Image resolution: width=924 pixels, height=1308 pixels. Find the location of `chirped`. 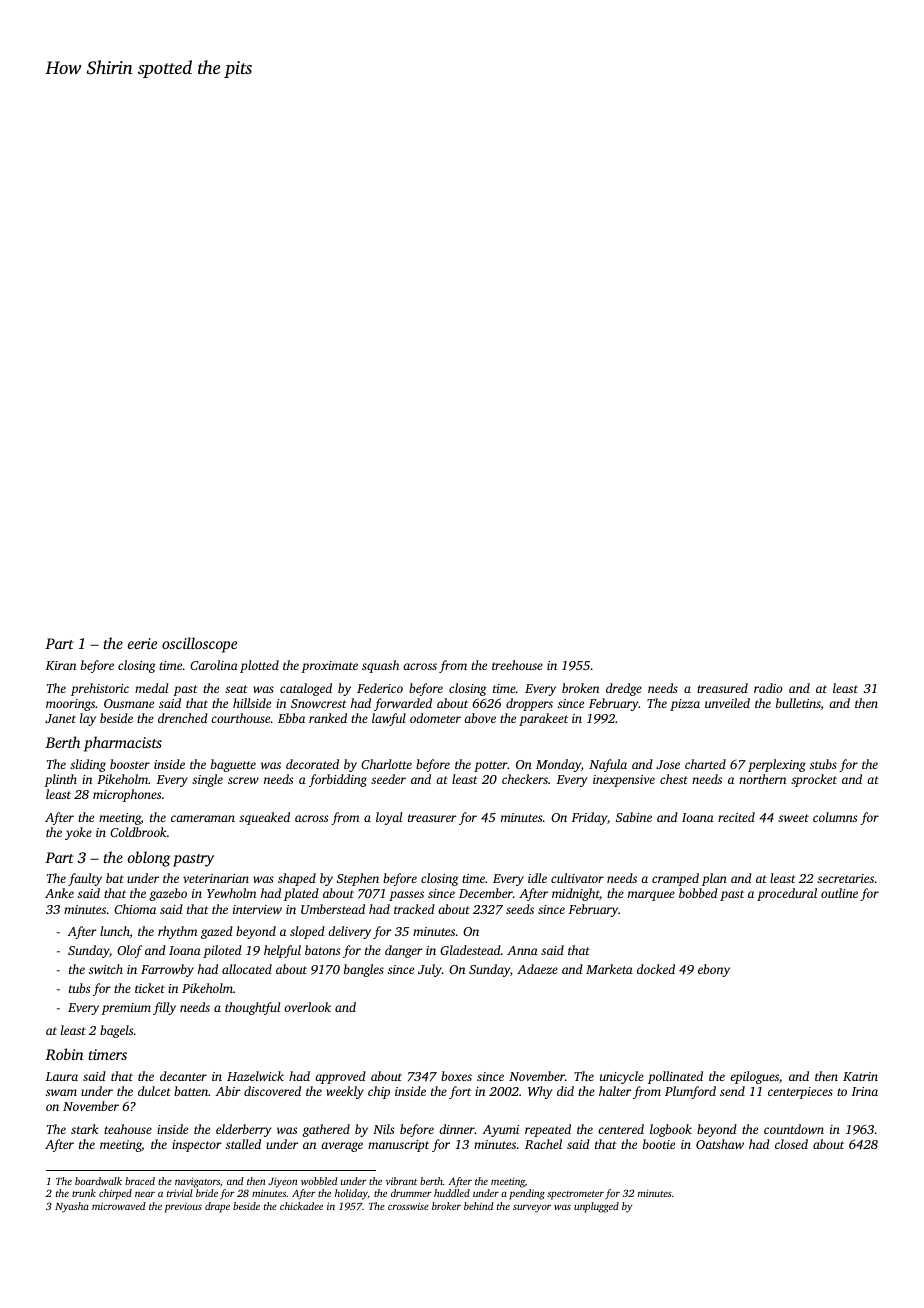

chirped is located at coordinates (115, 1194).
